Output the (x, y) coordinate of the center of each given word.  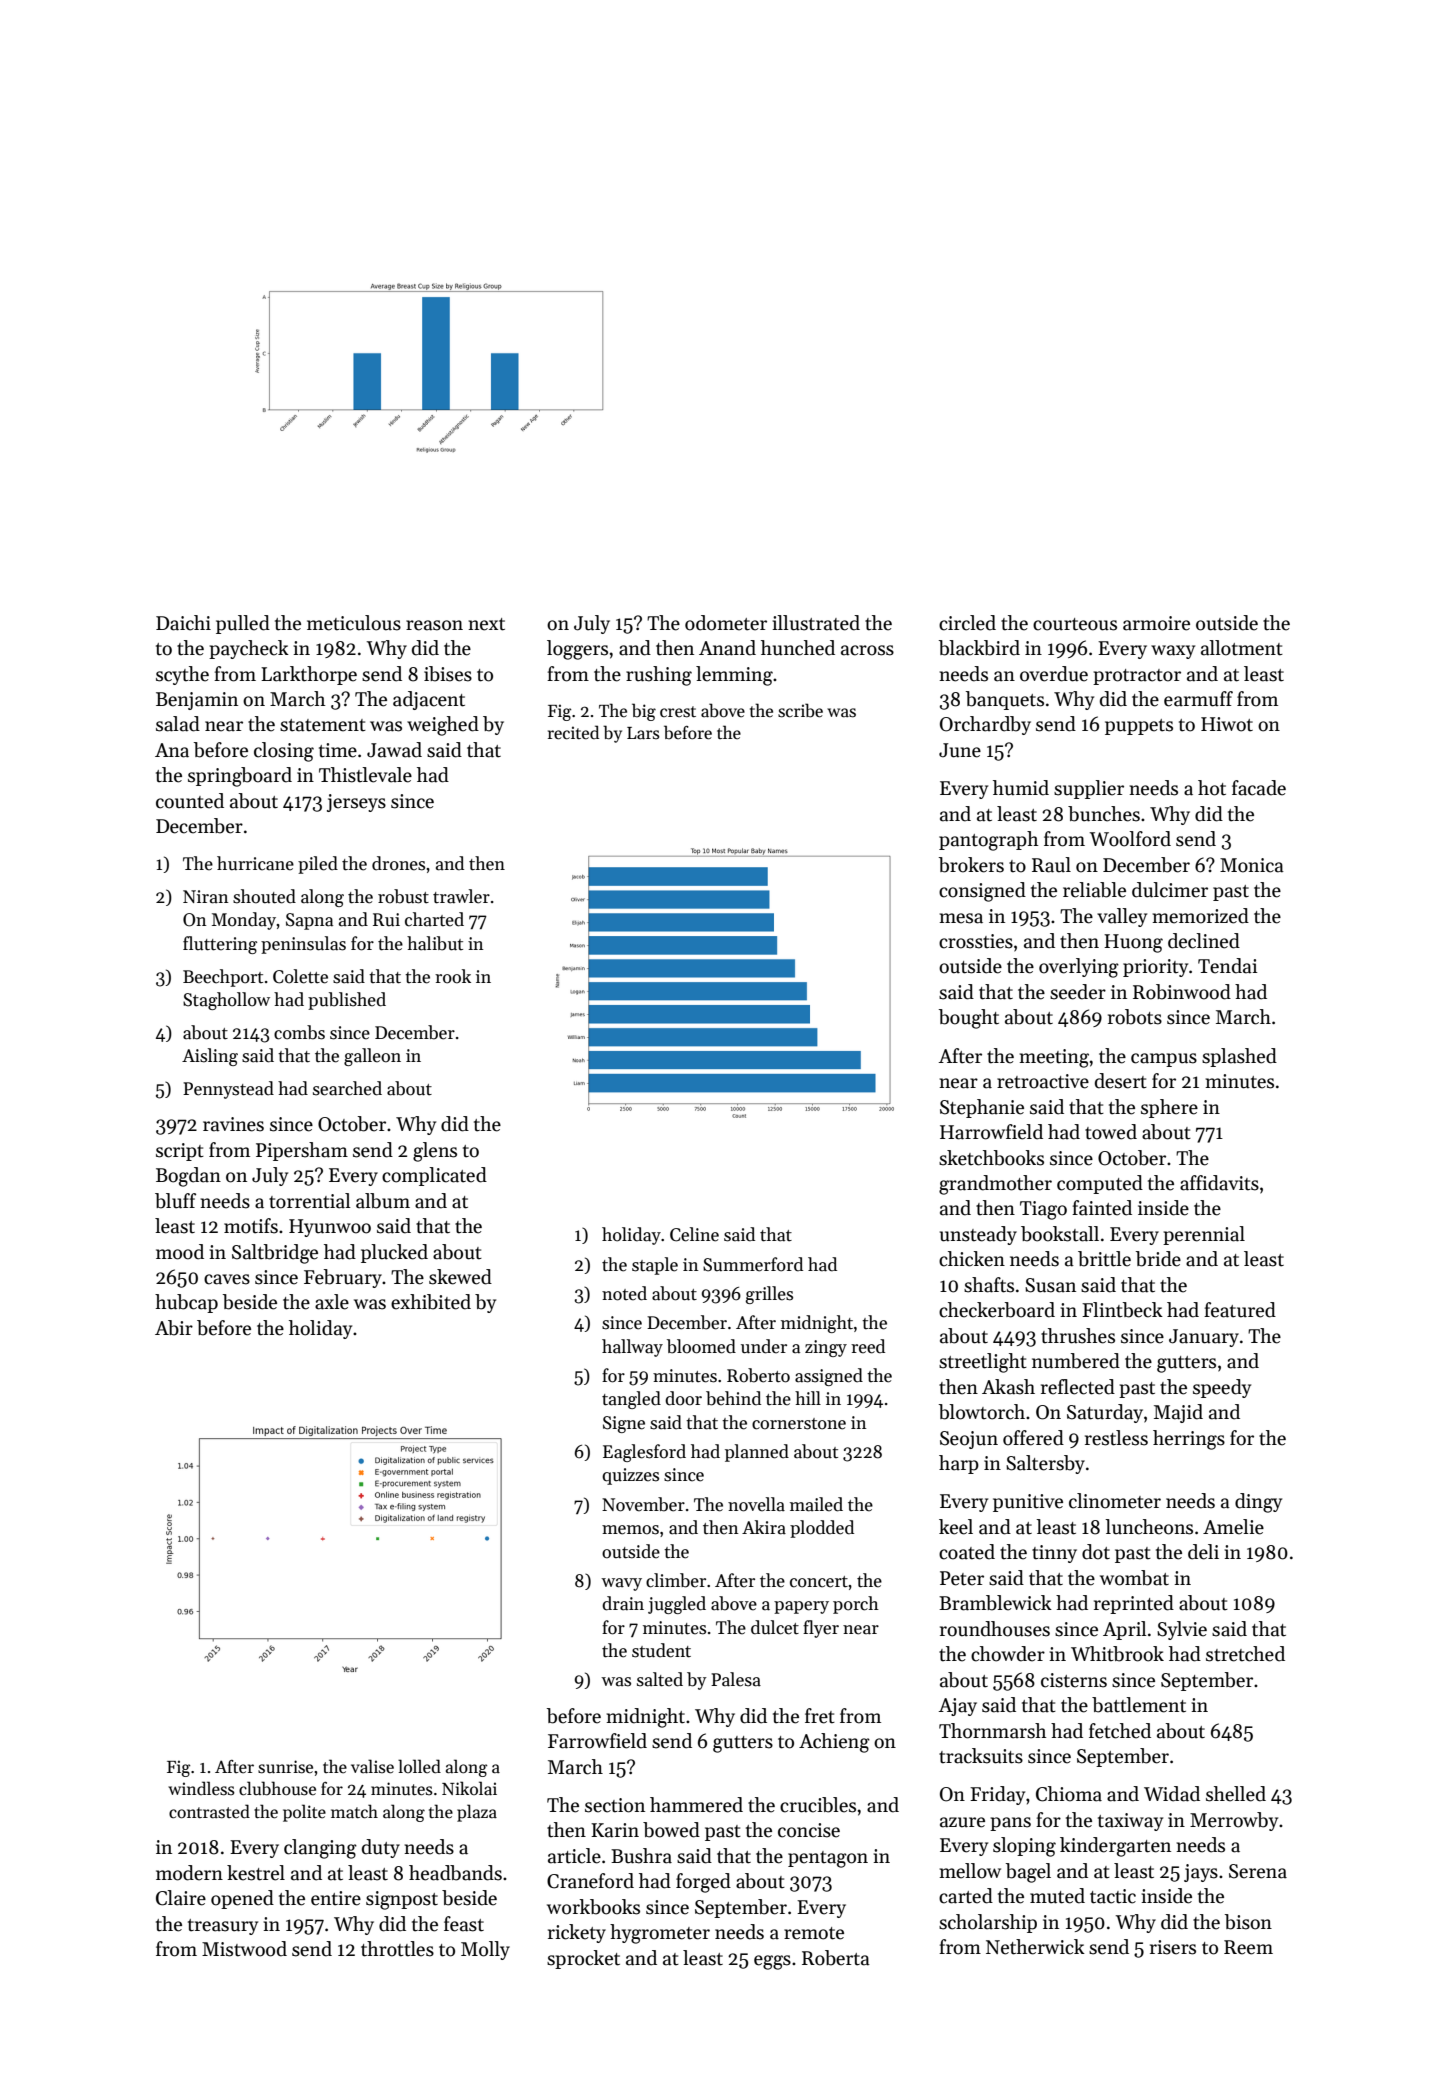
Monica (1252, 865)
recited (573, 732)
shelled (1236, 1794)
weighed (443, 726)
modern (189, 1873)
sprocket (583, 1959)
